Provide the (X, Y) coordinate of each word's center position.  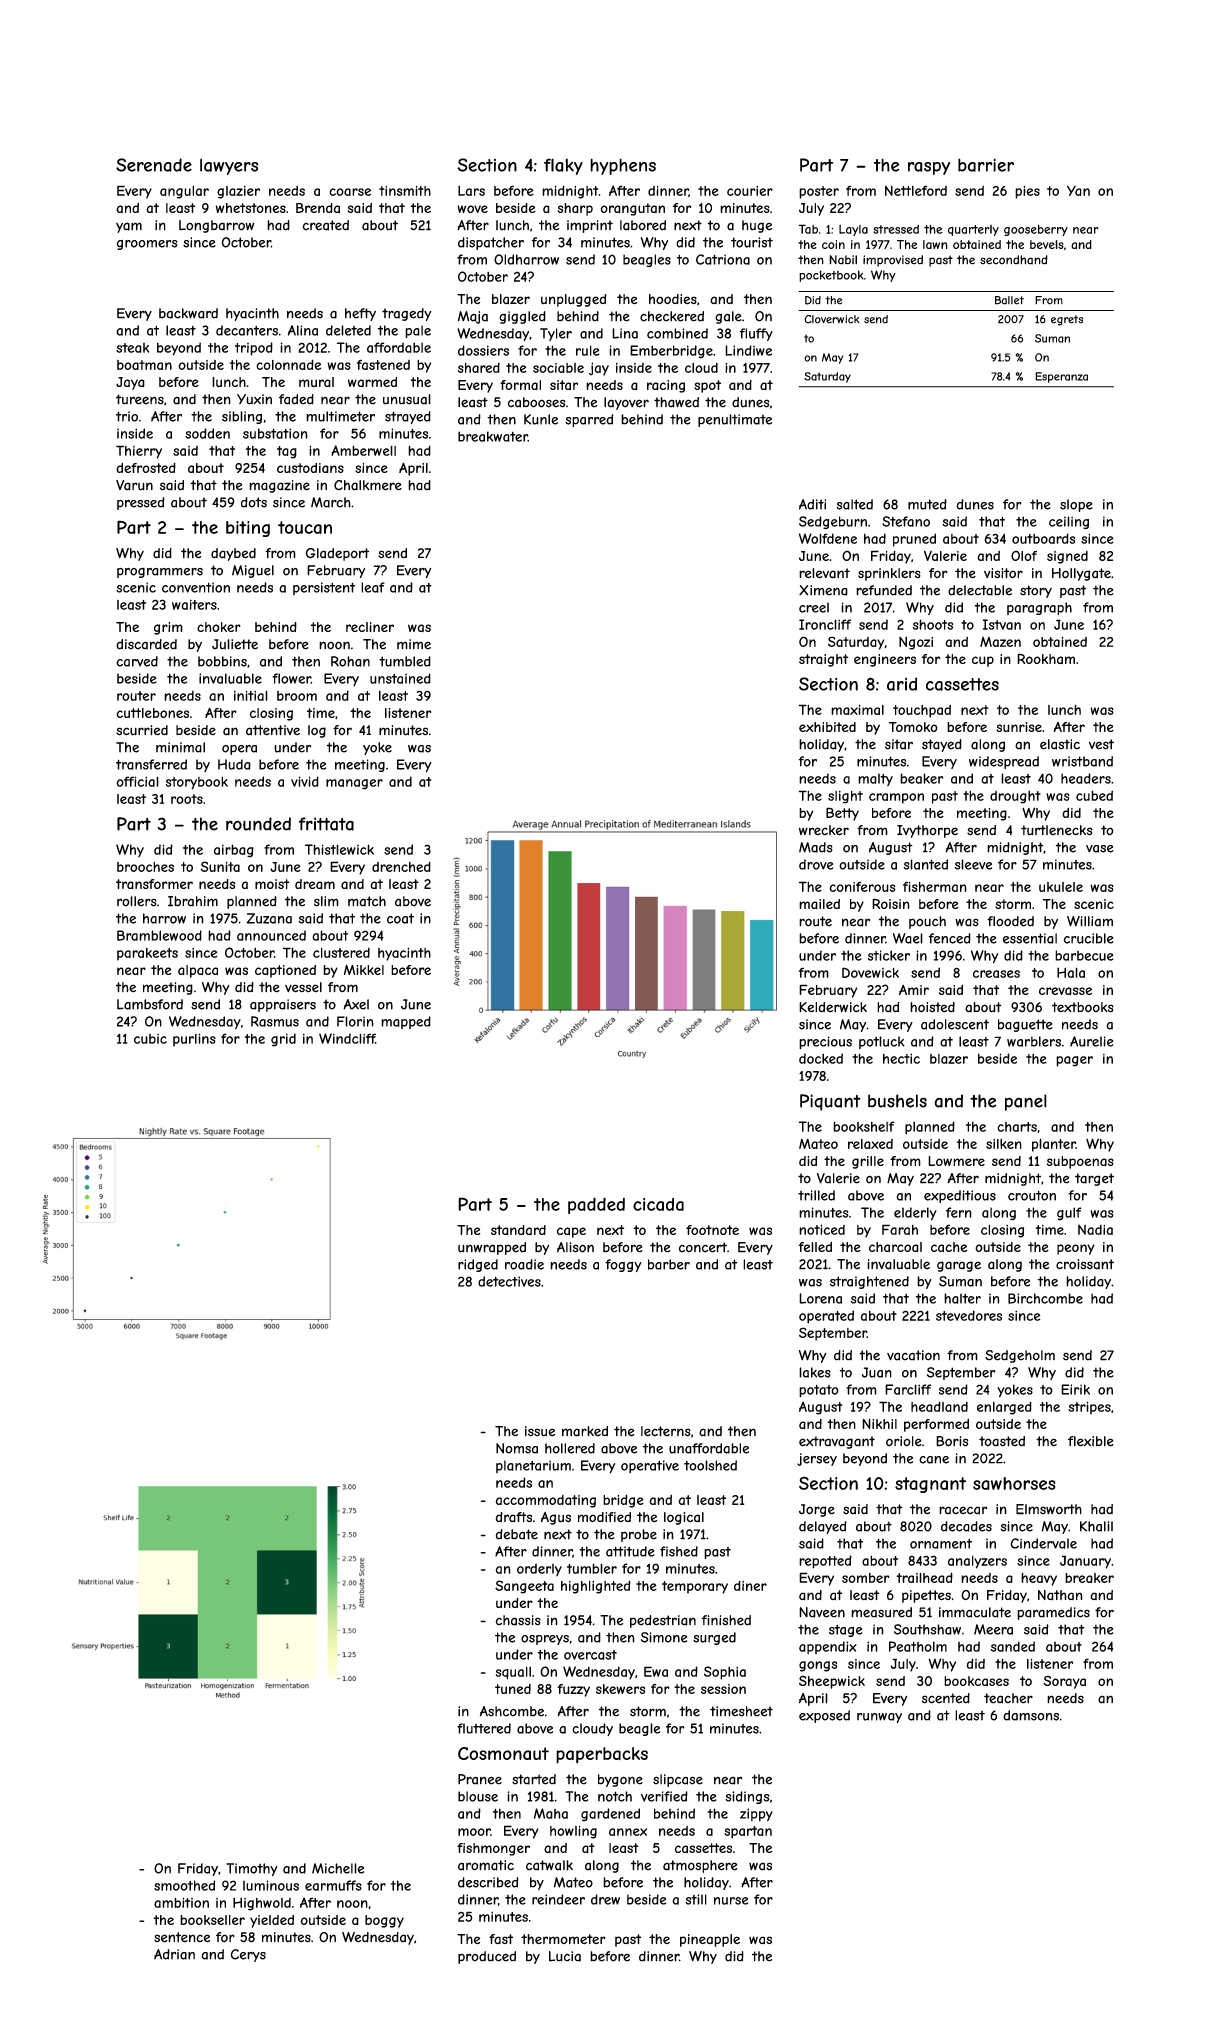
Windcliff (347, 1038)
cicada (658, 1204)
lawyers (229, 167)
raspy (929, 168)
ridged (478, 1265)
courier (750, 191)
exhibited (827, 727)
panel (1026, 1102)
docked (821, 1058)
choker (219, 627)
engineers (885, 660)
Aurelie (1091, 1041)
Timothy (252, 1869)
